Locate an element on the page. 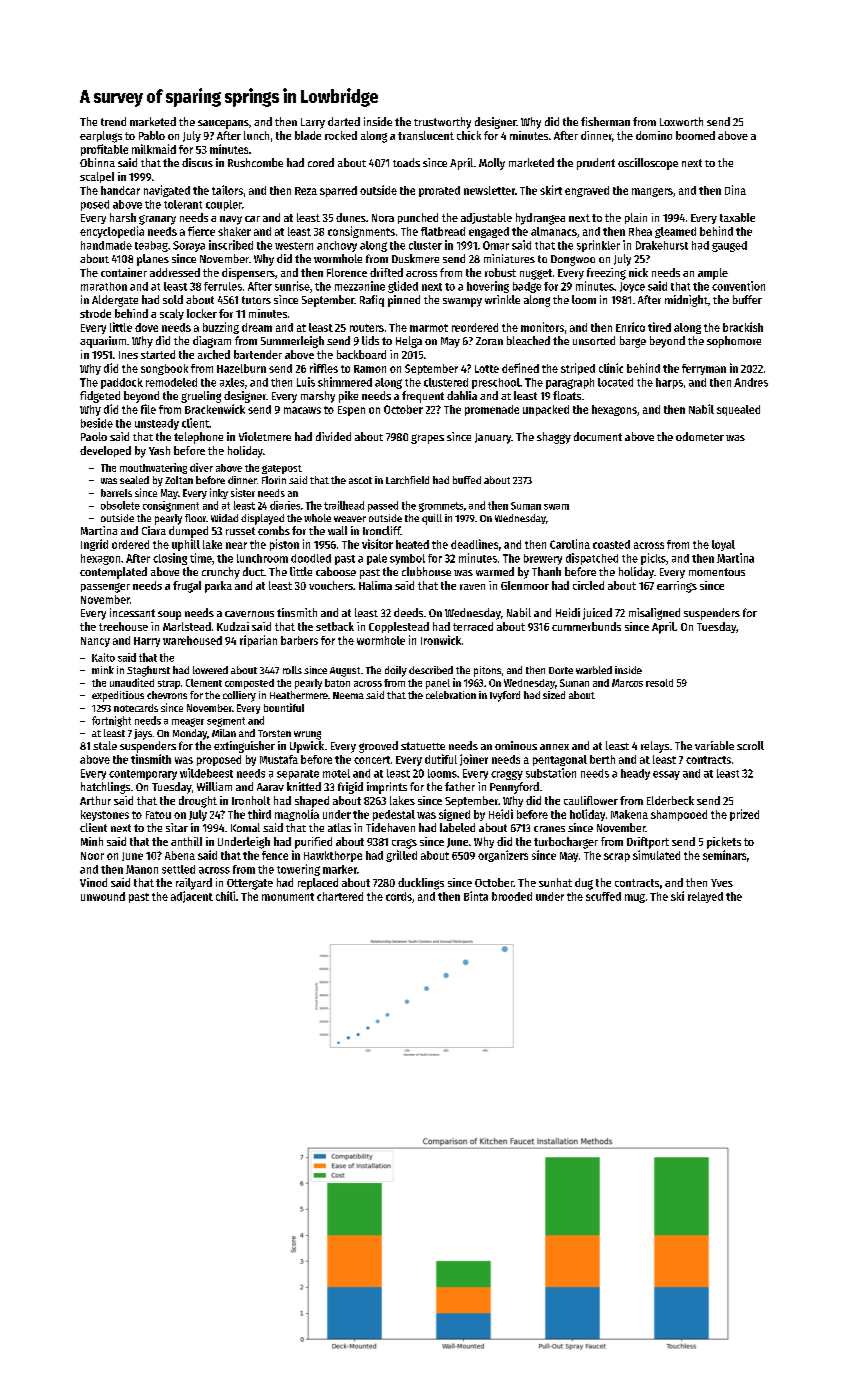 This document has height=1400, width=849. Violetmere is located at coordinates (265, 436).
